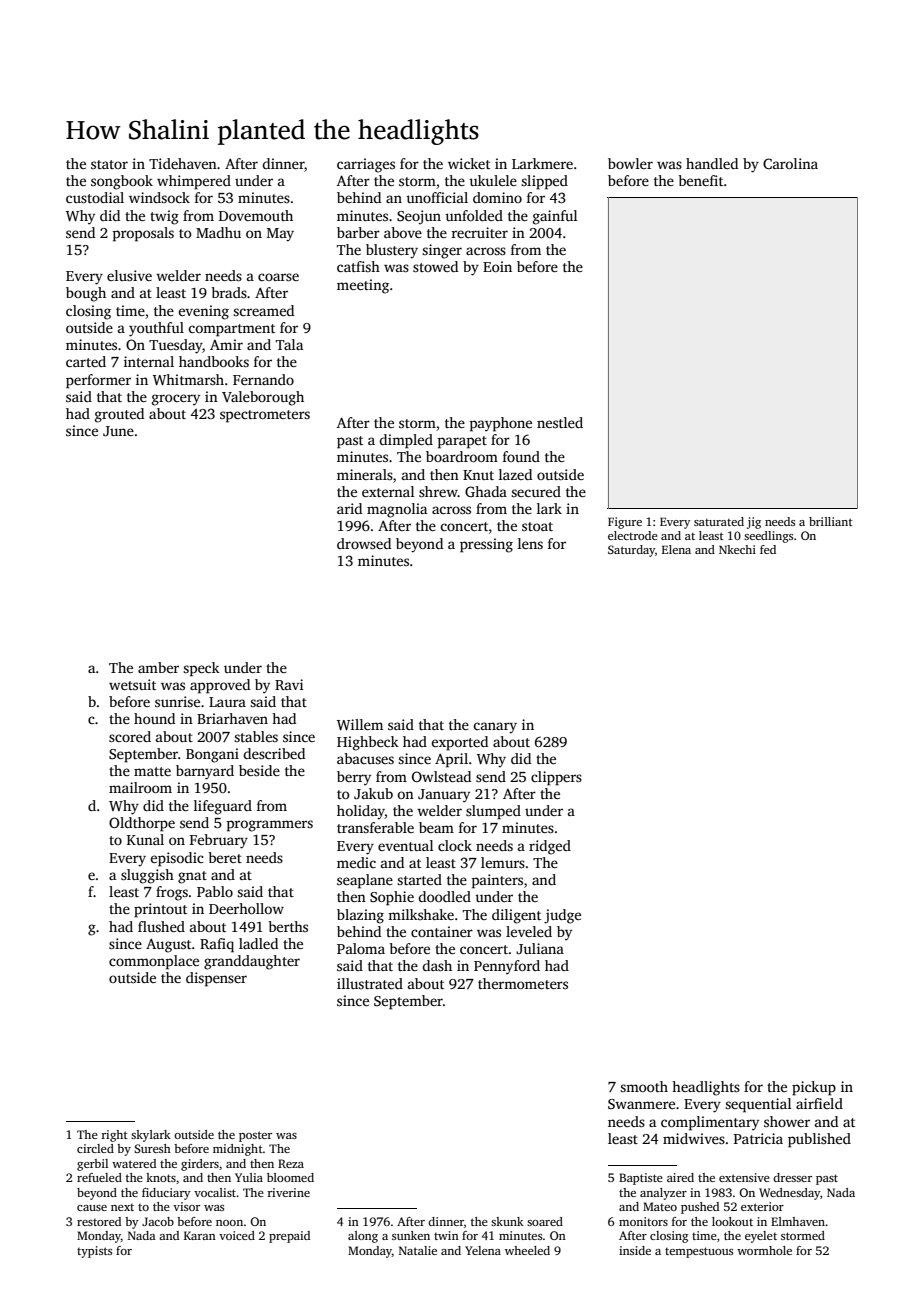 The width and height of the document is (924, 1308). What do you see at coordinates (555, 217) in the document?
I see `gainful` at bounding box center [555, 217].
